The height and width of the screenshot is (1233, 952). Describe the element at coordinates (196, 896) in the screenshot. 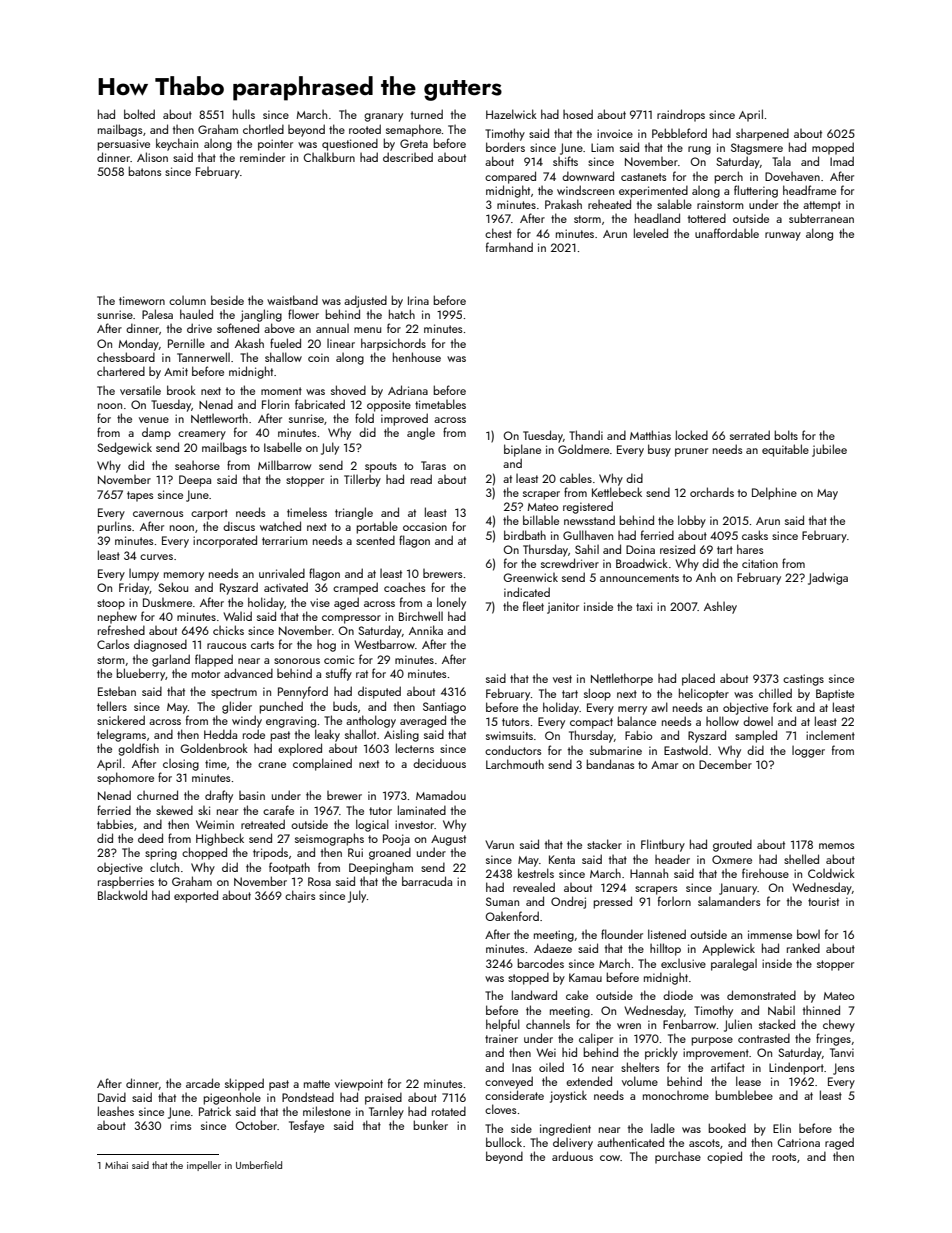

I see `exported` at that location.
